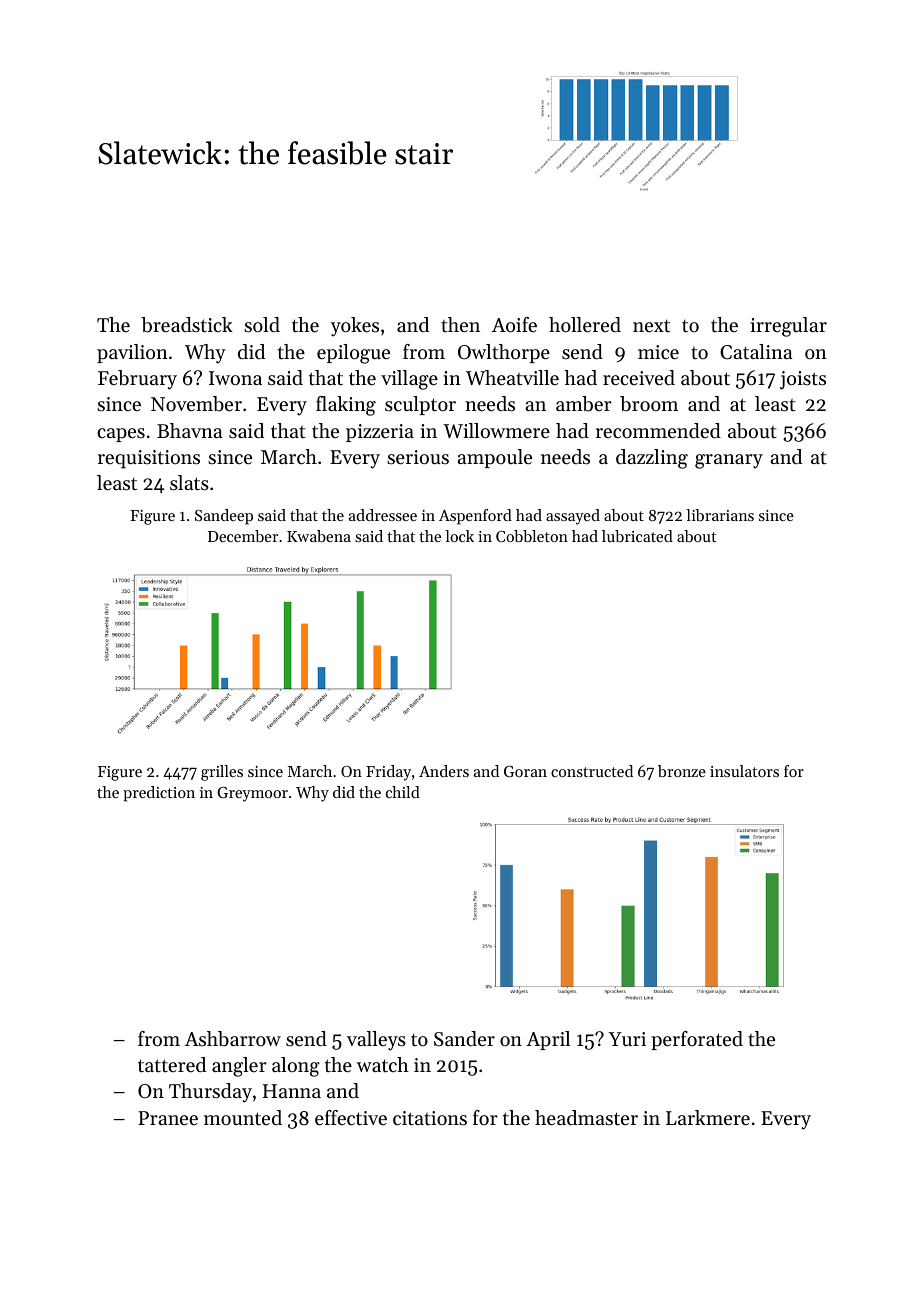  Describe the element at coordinates (652, 459) in the screenshot. I see `dazzling` at that location.
